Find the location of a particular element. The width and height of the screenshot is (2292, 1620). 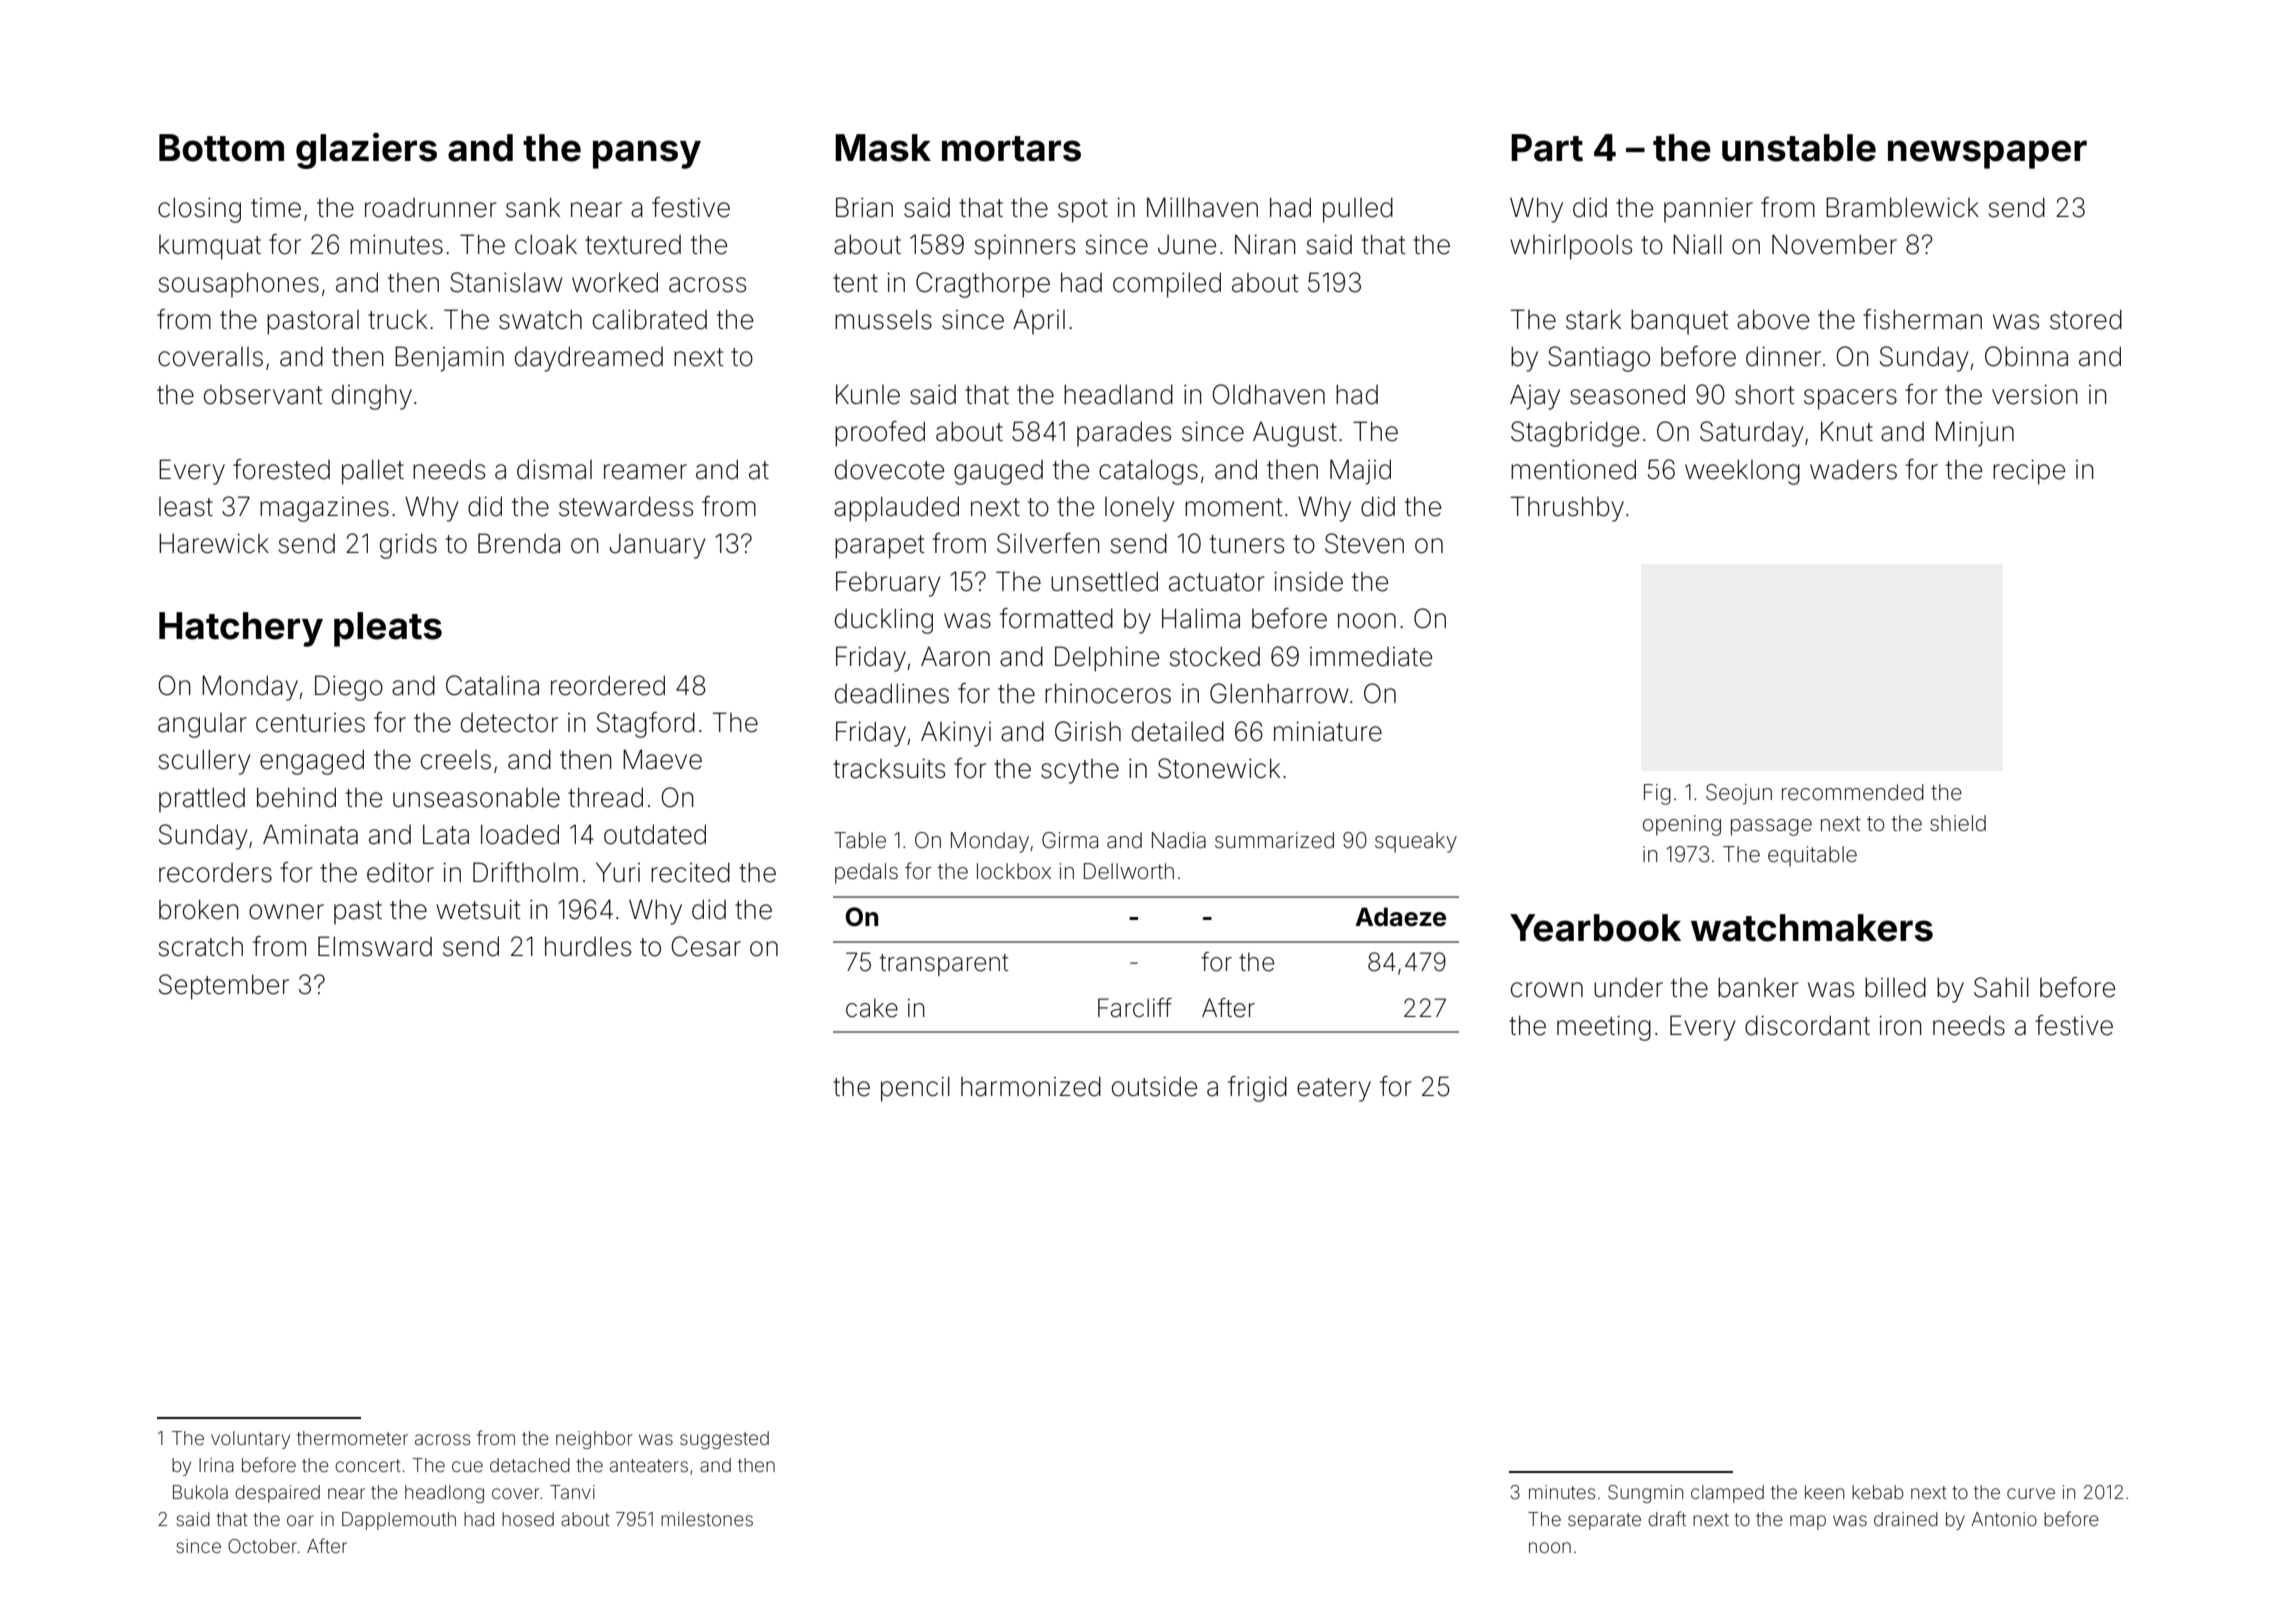

spinners is located at coordinates (1025, 247).
